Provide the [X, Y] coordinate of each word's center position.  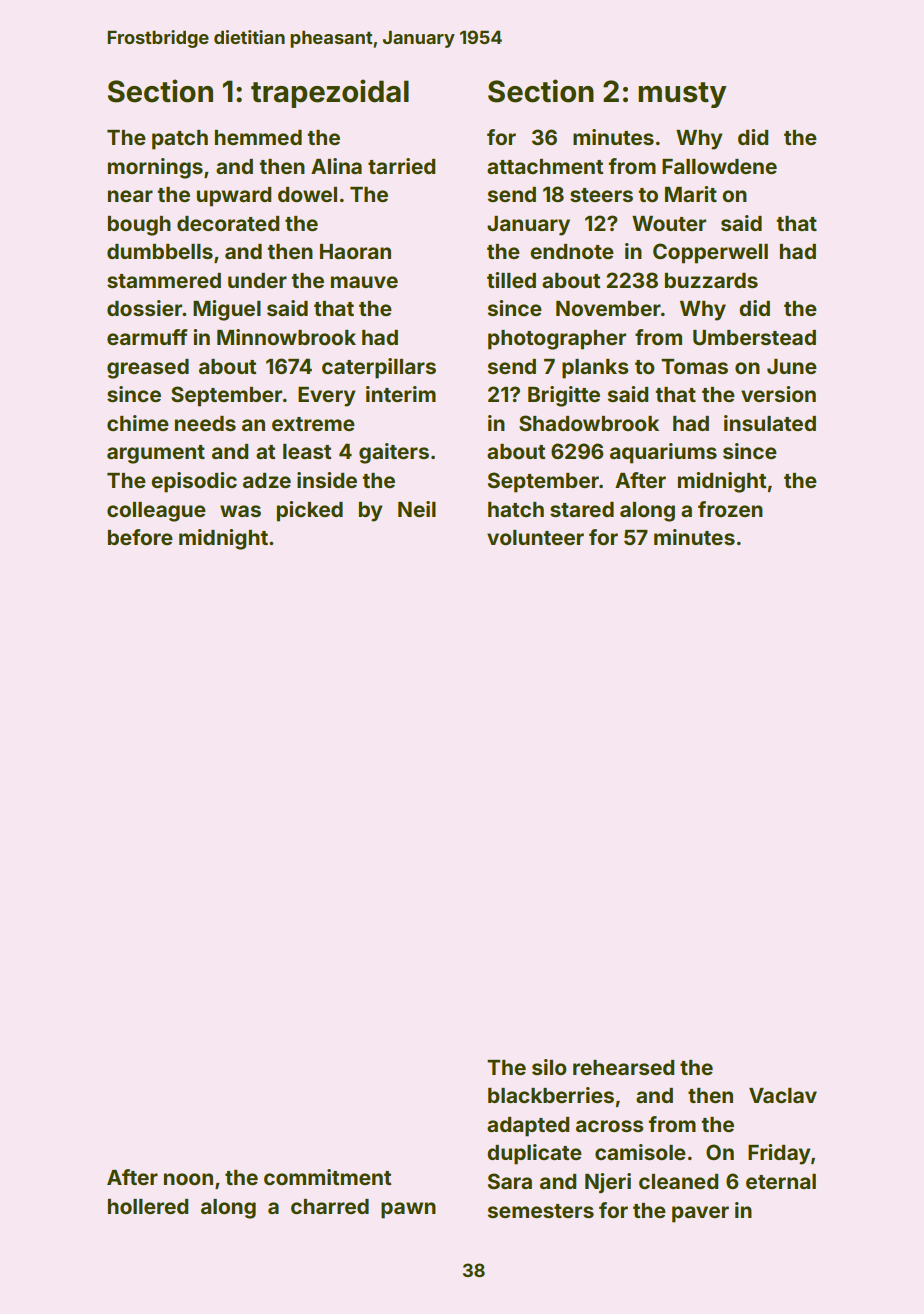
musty [682, 95]
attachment [545, 166]
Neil [417, 509]
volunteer [535, 537]
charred [330, 1206]
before [140, 537]
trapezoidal [330, 93]
